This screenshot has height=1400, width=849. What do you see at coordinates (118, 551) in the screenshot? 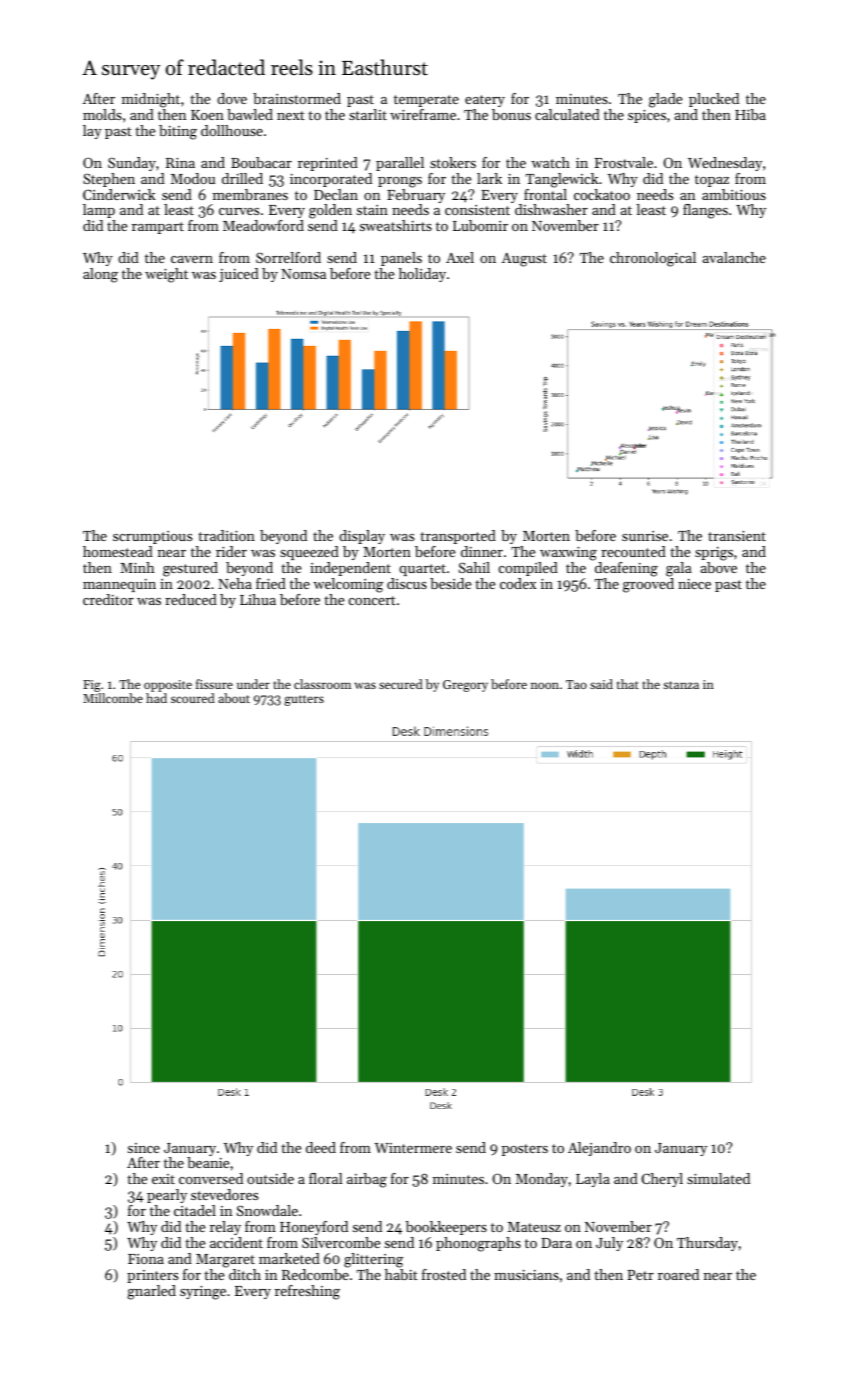
I see `homestead` at bounding box center [118, 551].
